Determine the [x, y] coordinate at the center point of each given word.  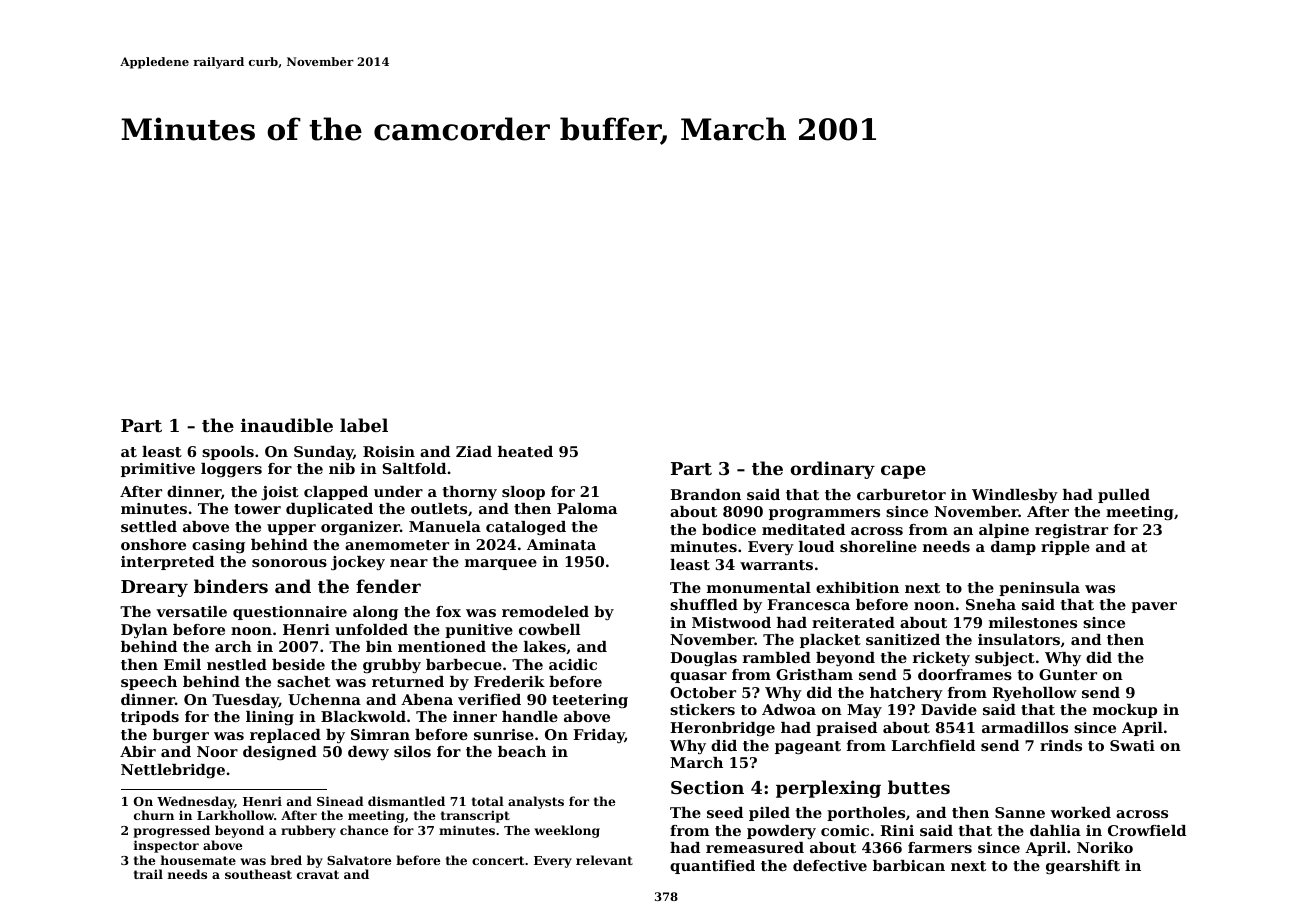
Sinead [340, 801]
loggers [231, 470]
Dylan [144, 631]
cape [903, 472]
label [364, 425]
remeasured [755, 847]
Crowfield [1147, 830]
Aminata [561, 544]
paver [1154, 607]
